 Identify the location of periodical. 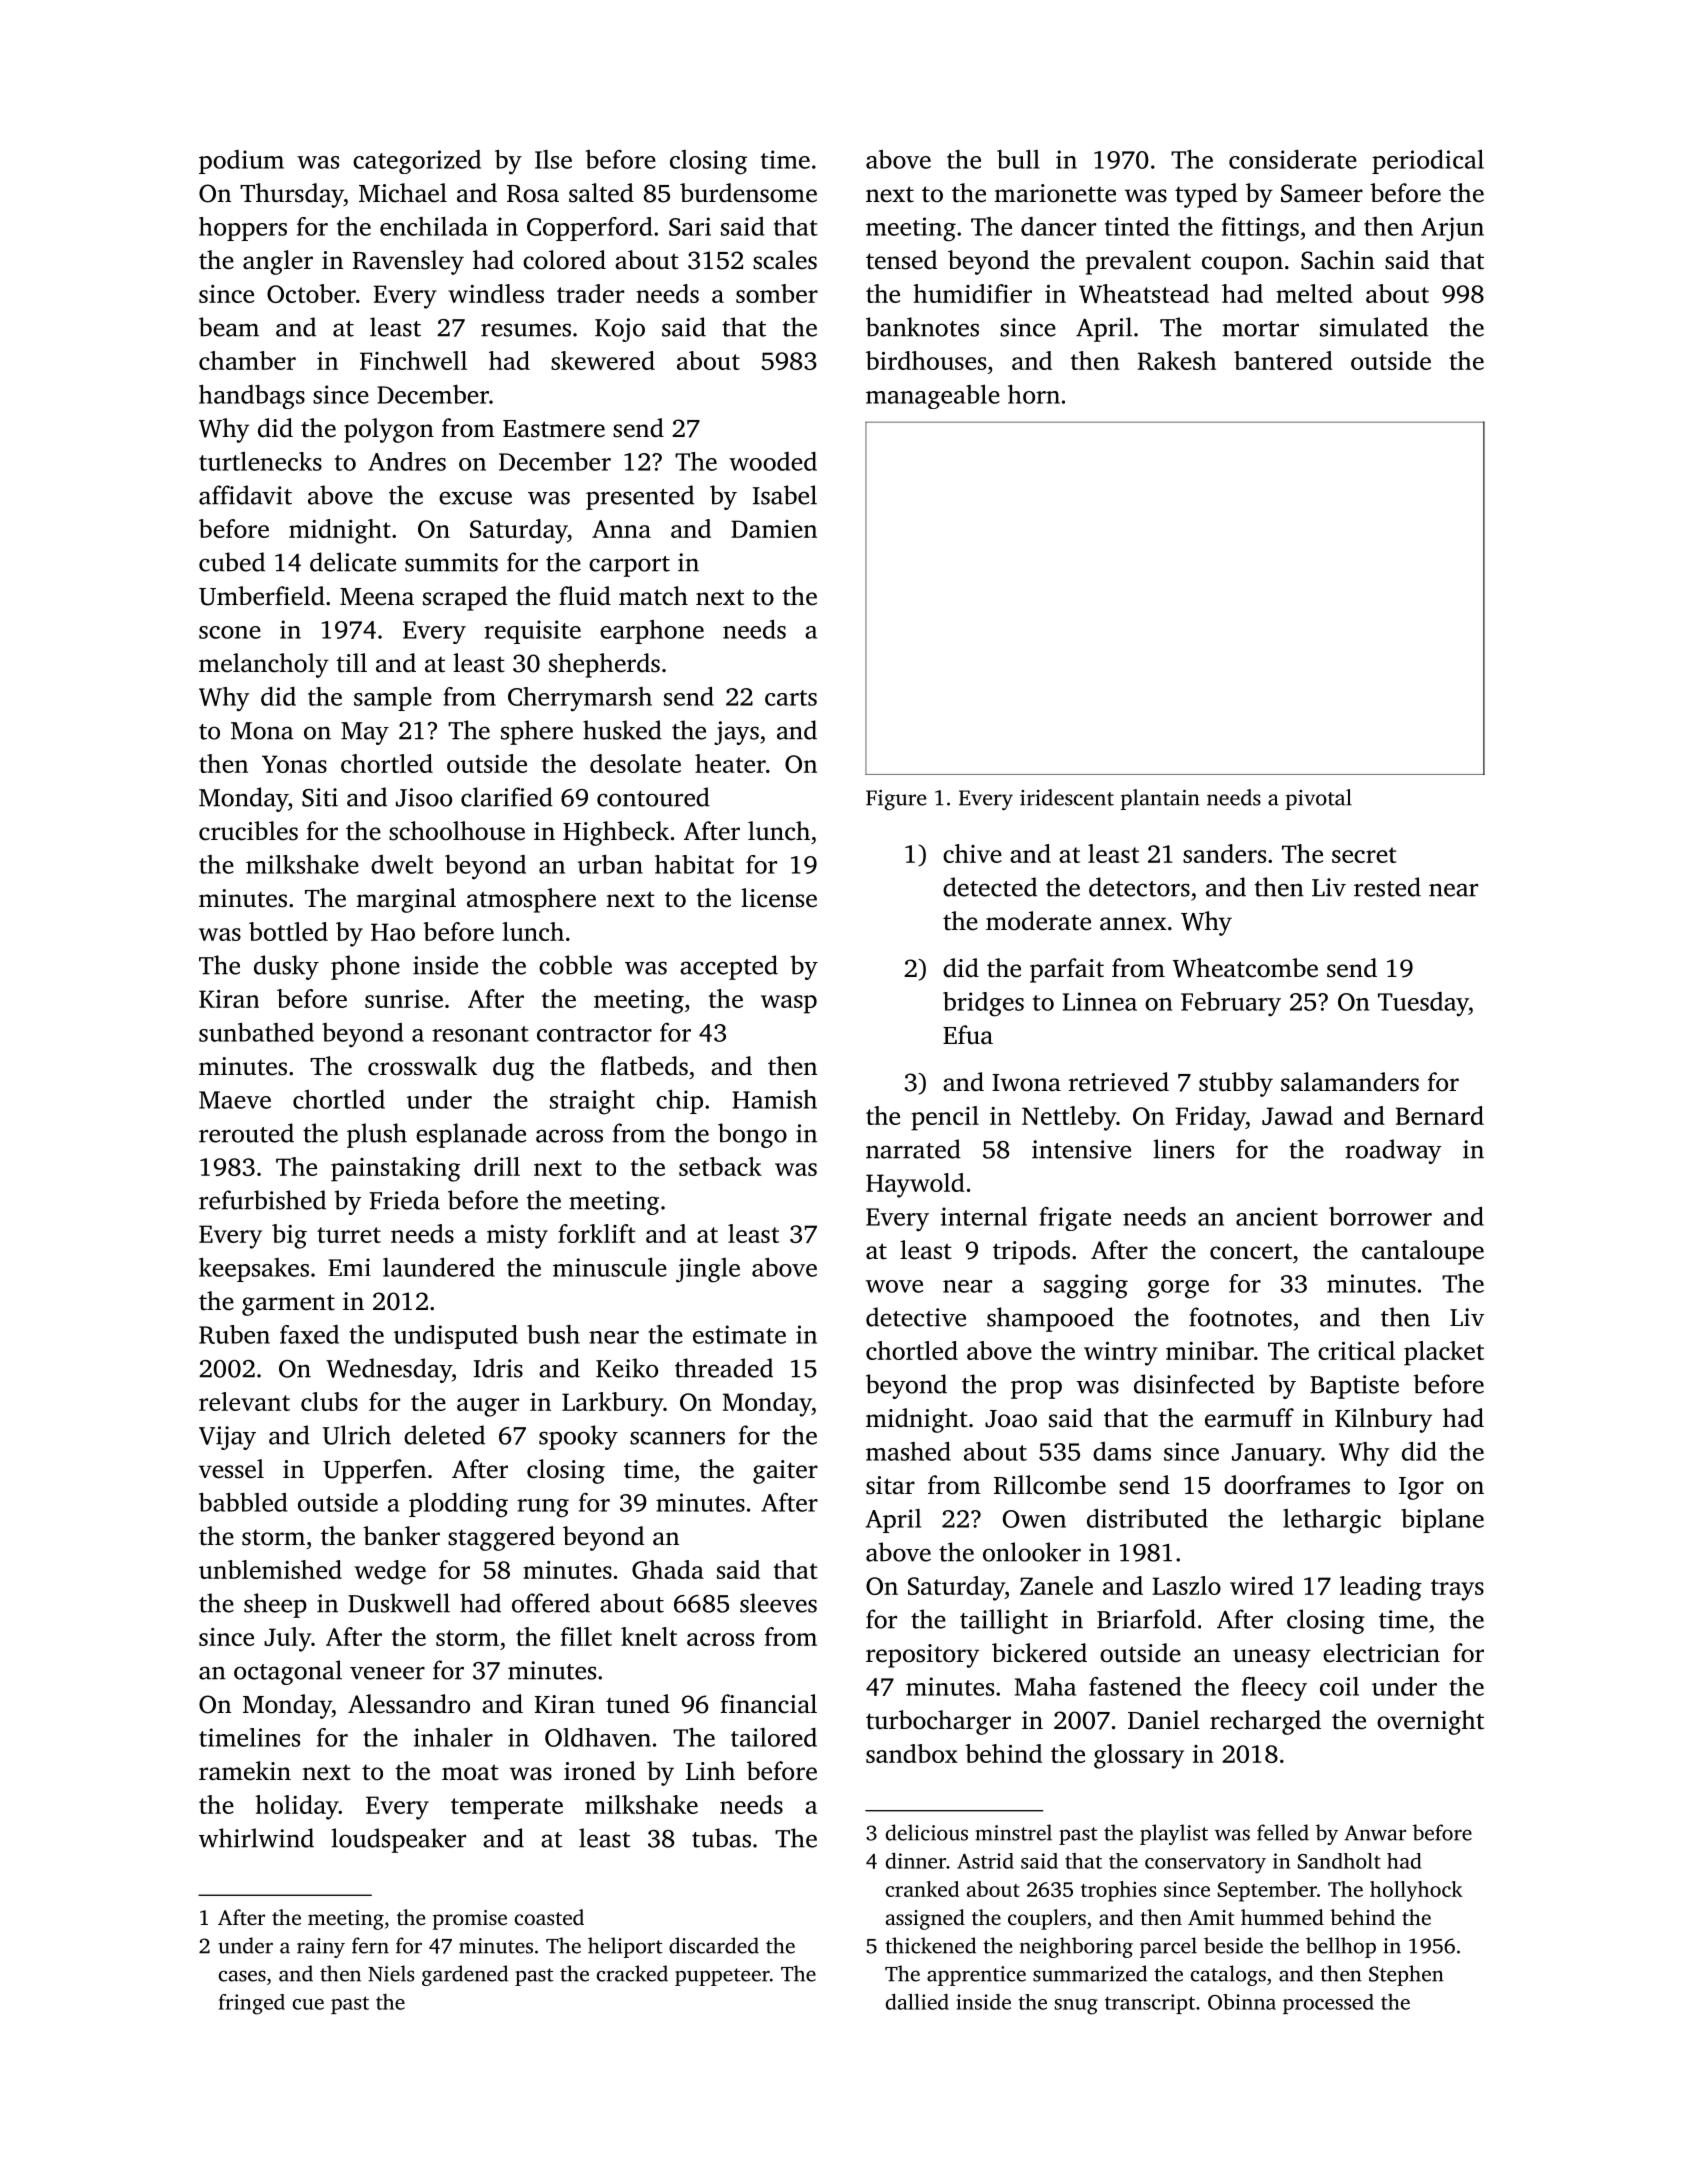
(1428, 162).
